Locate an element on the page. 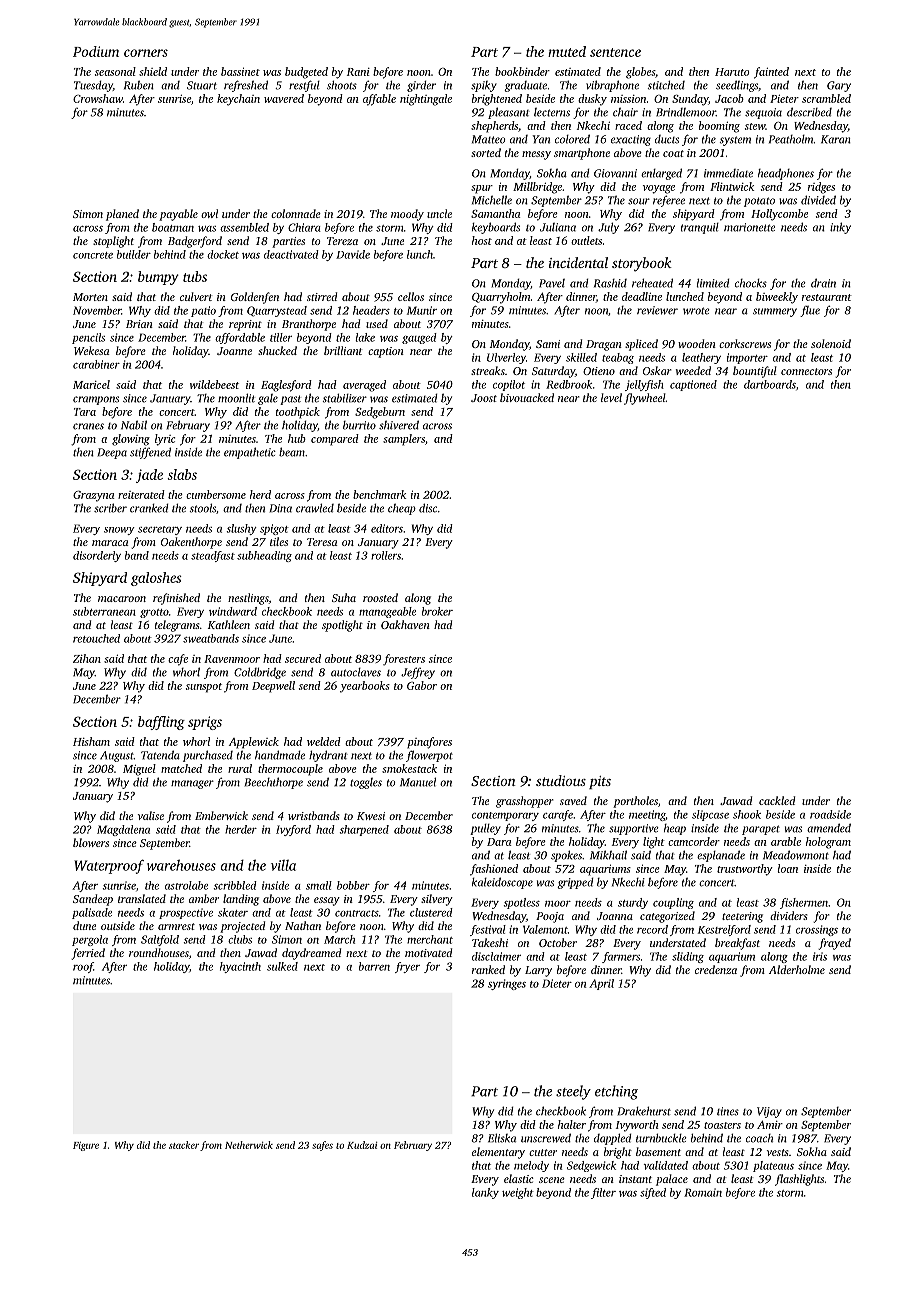 The height and width of the image is (1308, 924). disorderly is located at coordinates (97, 556).
